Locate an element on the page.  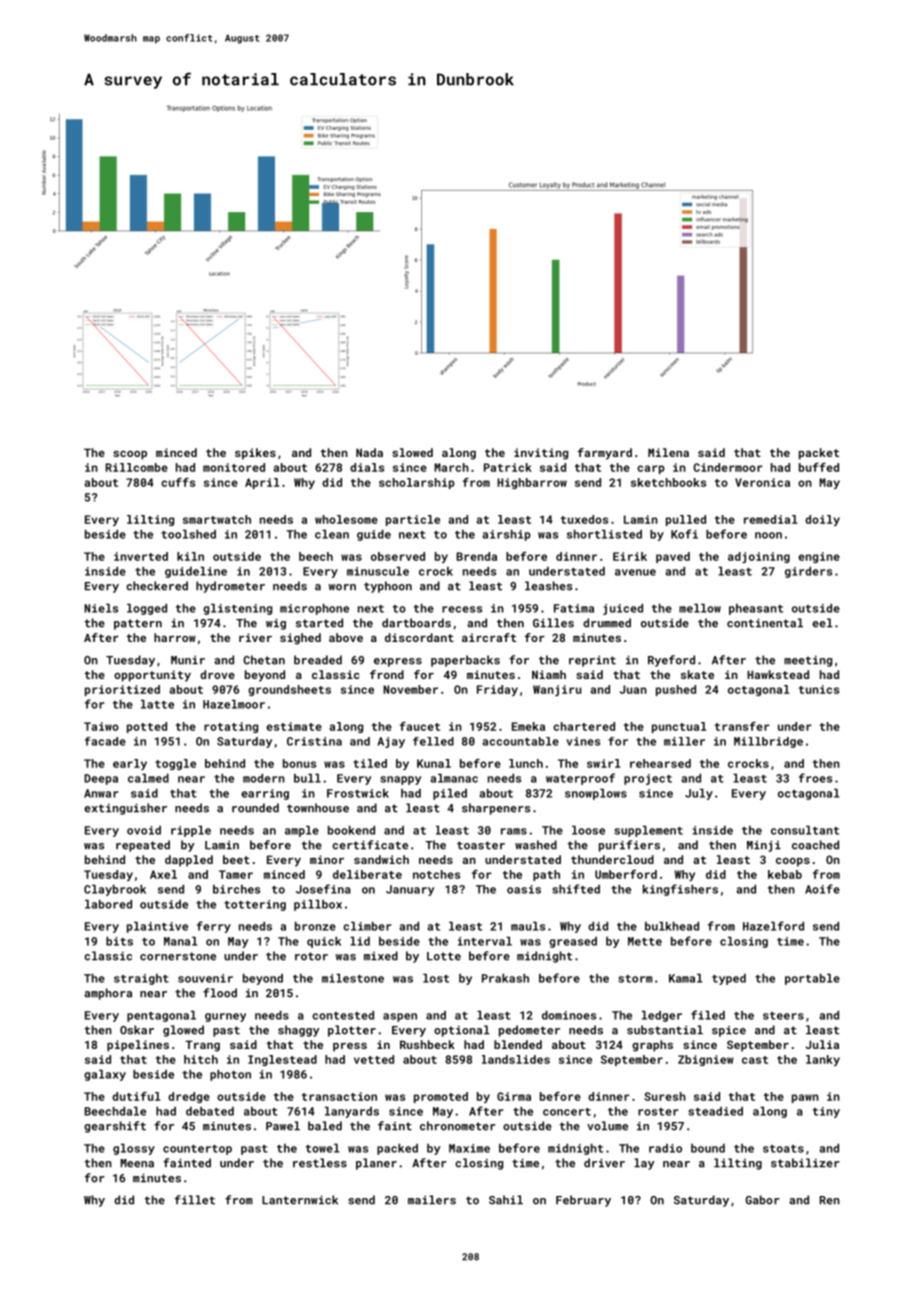
packed is located at coordinates (397, 1149).
